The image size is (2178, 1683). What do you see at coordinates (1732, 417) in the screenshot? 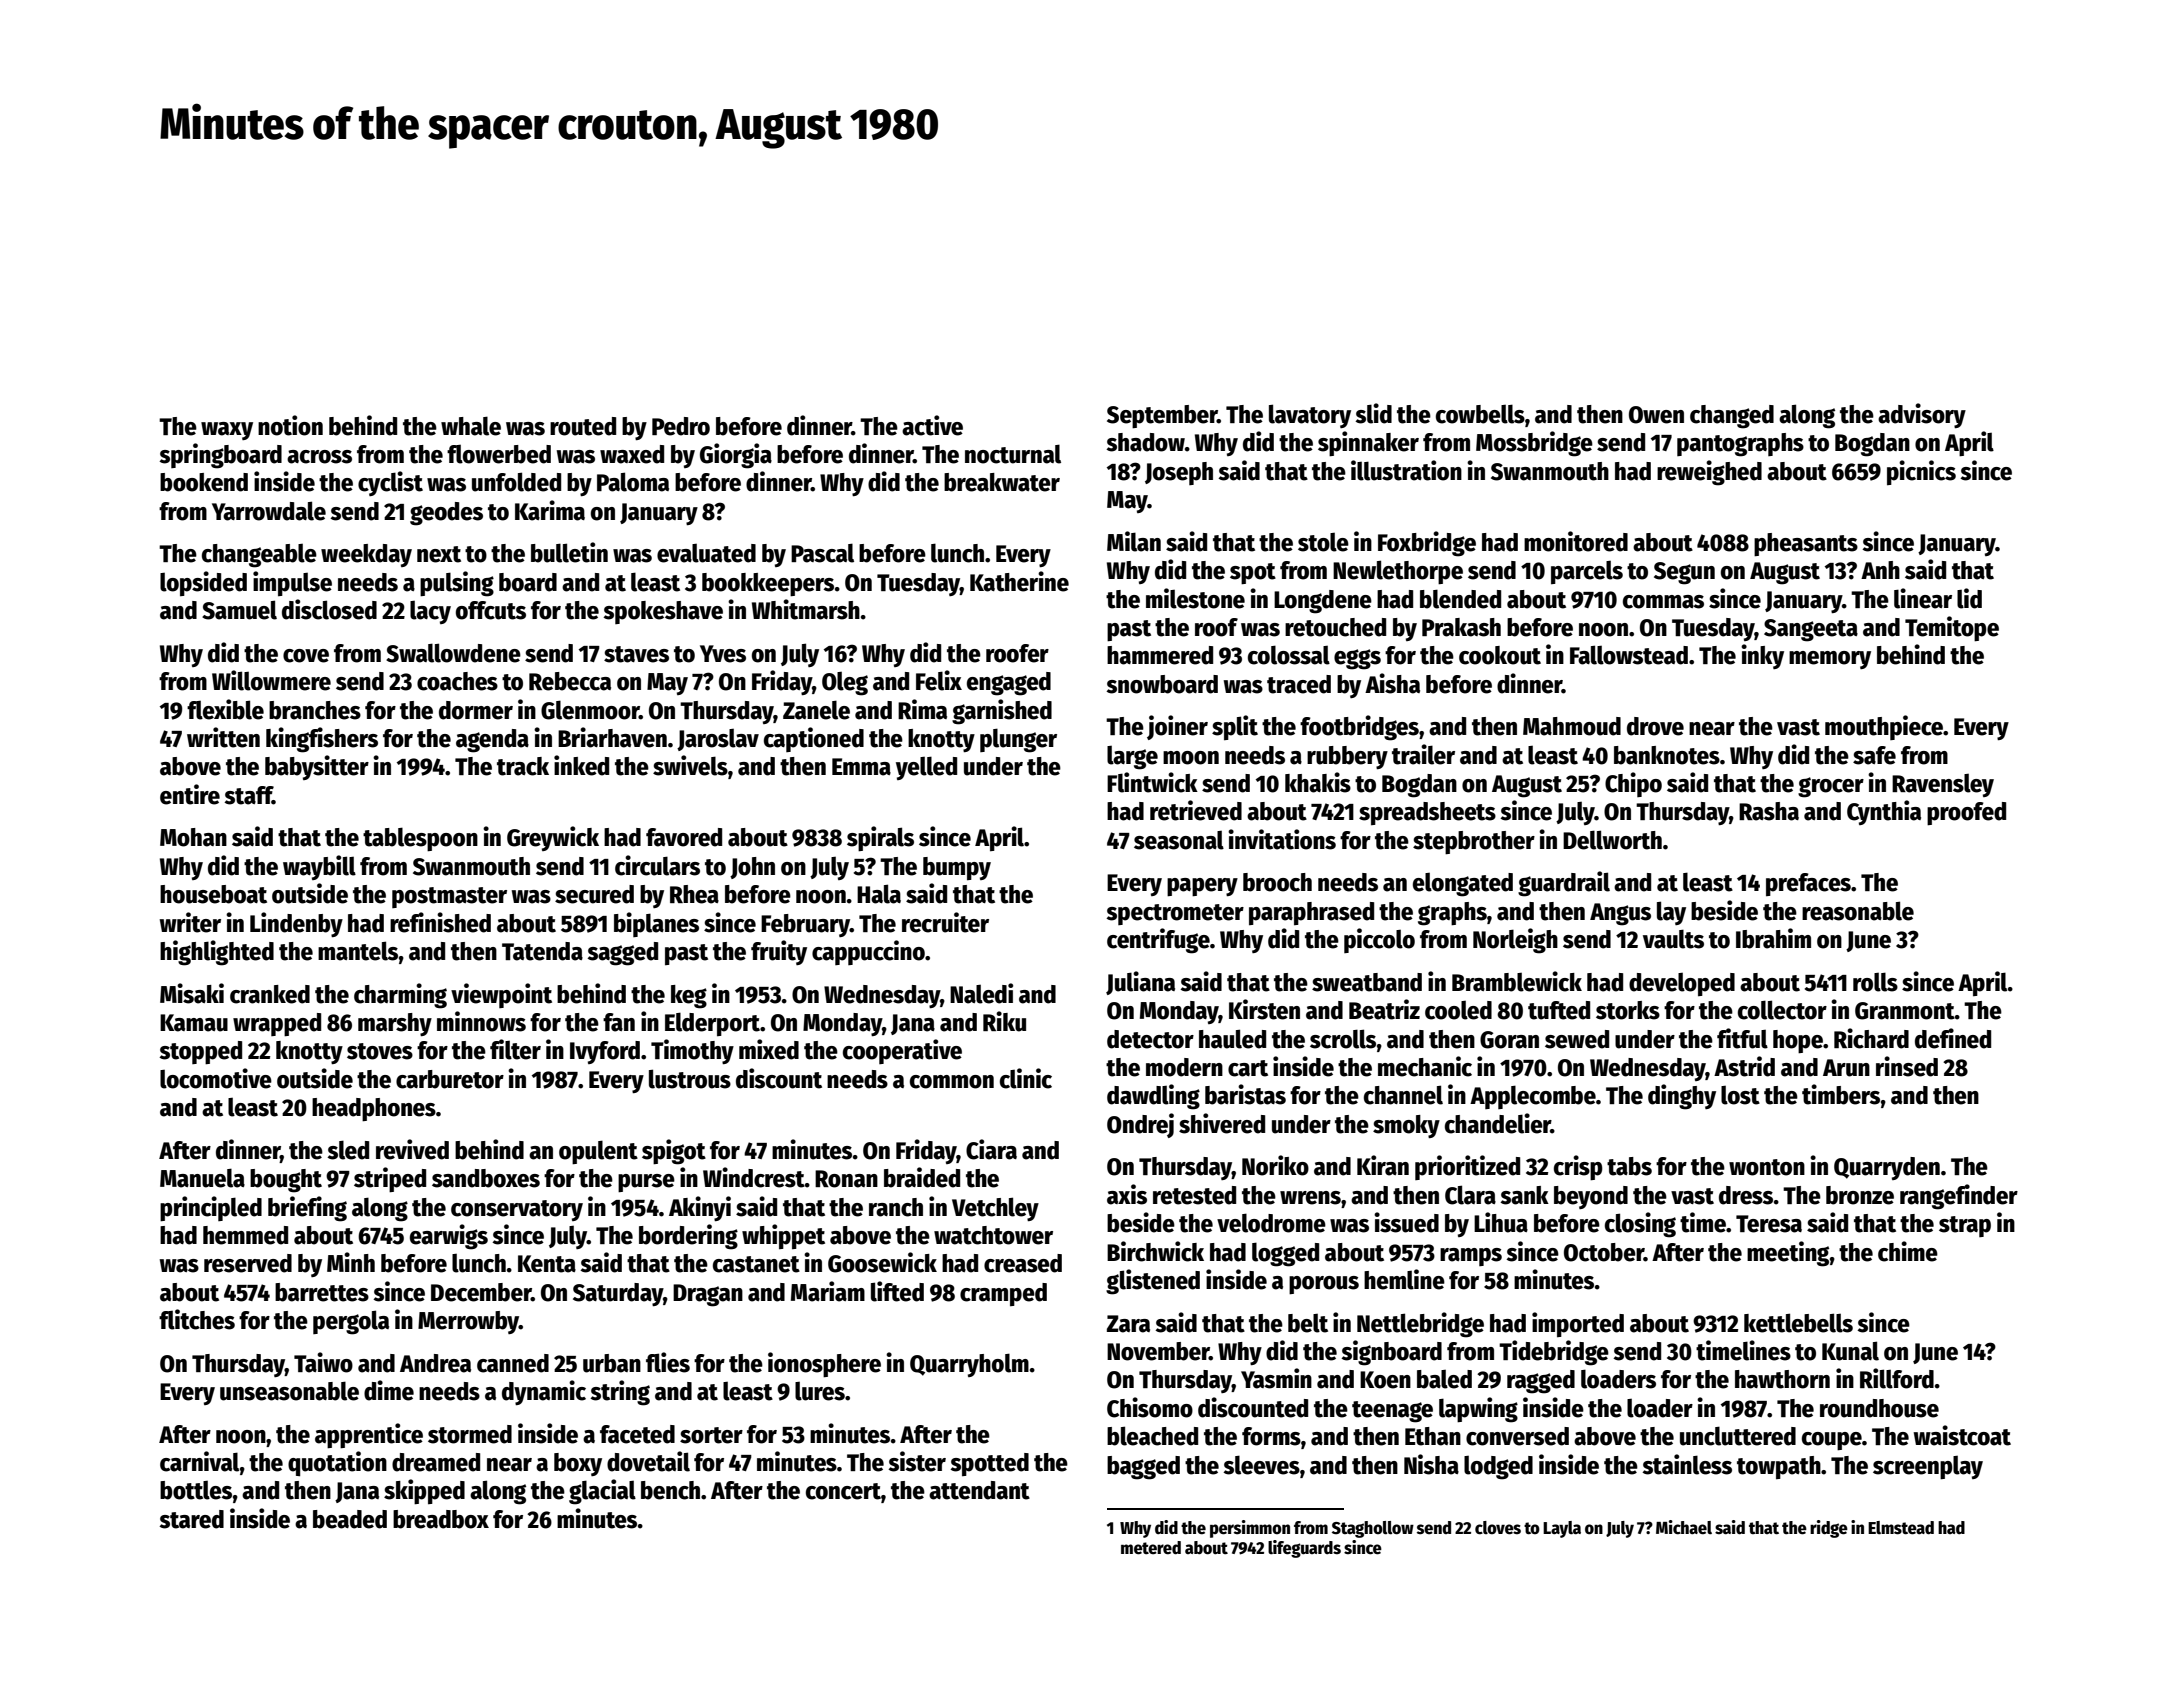
I see `changed` at bounding box center [1732, 417].
